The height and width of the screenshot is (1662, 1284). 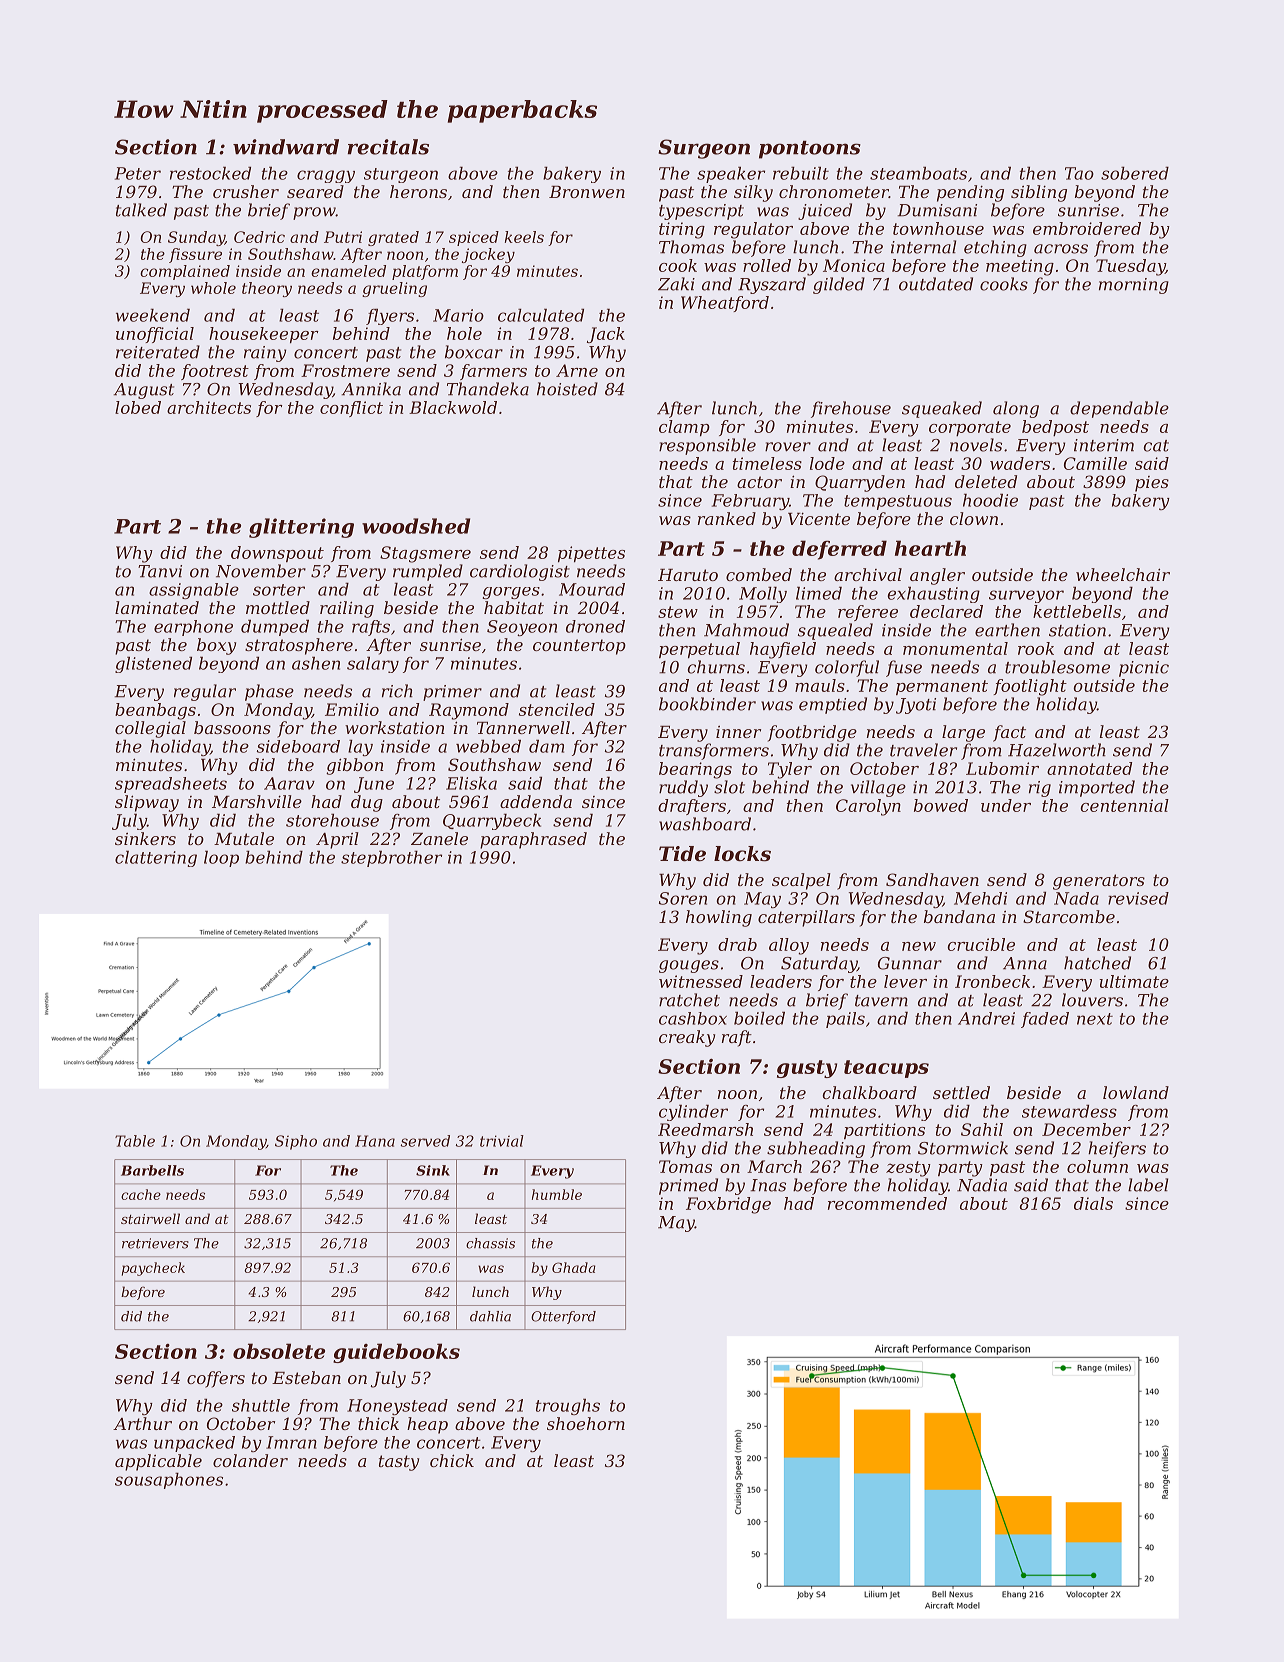 I want to click on Surgeon, so click(x=704, y=149).
